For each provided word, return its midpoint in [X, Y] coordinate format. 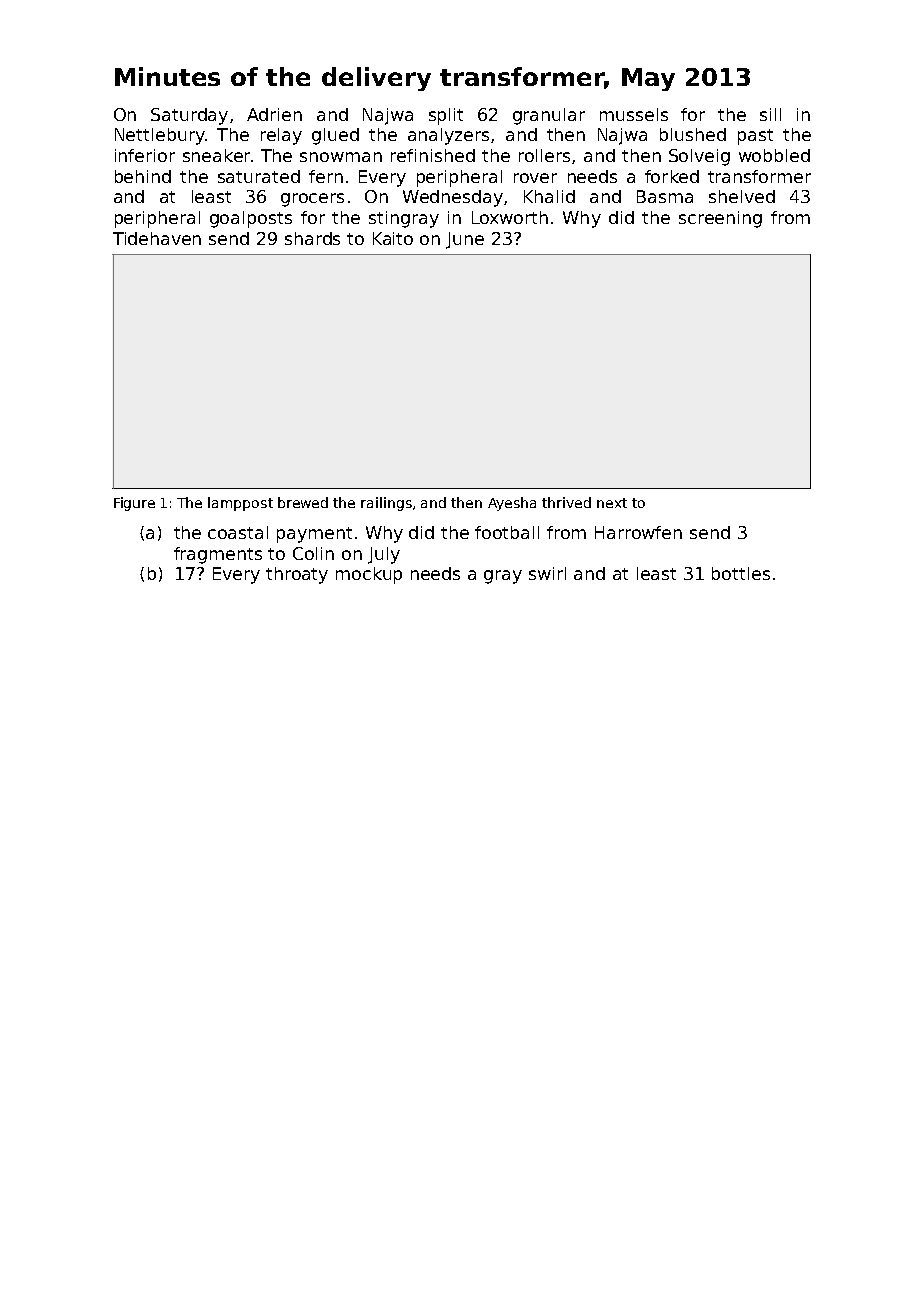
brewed [303, 502]
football [507, 532]
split [446, 116]
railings [386, 504]
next [612, 503]
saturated [259, 176]
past [755, 137]
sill [770, 114]
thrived [566, 502]
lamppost [240, 504]
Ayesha [512, 504]
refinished [433, 155]
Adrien [274, 114]
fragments [218, 555]
